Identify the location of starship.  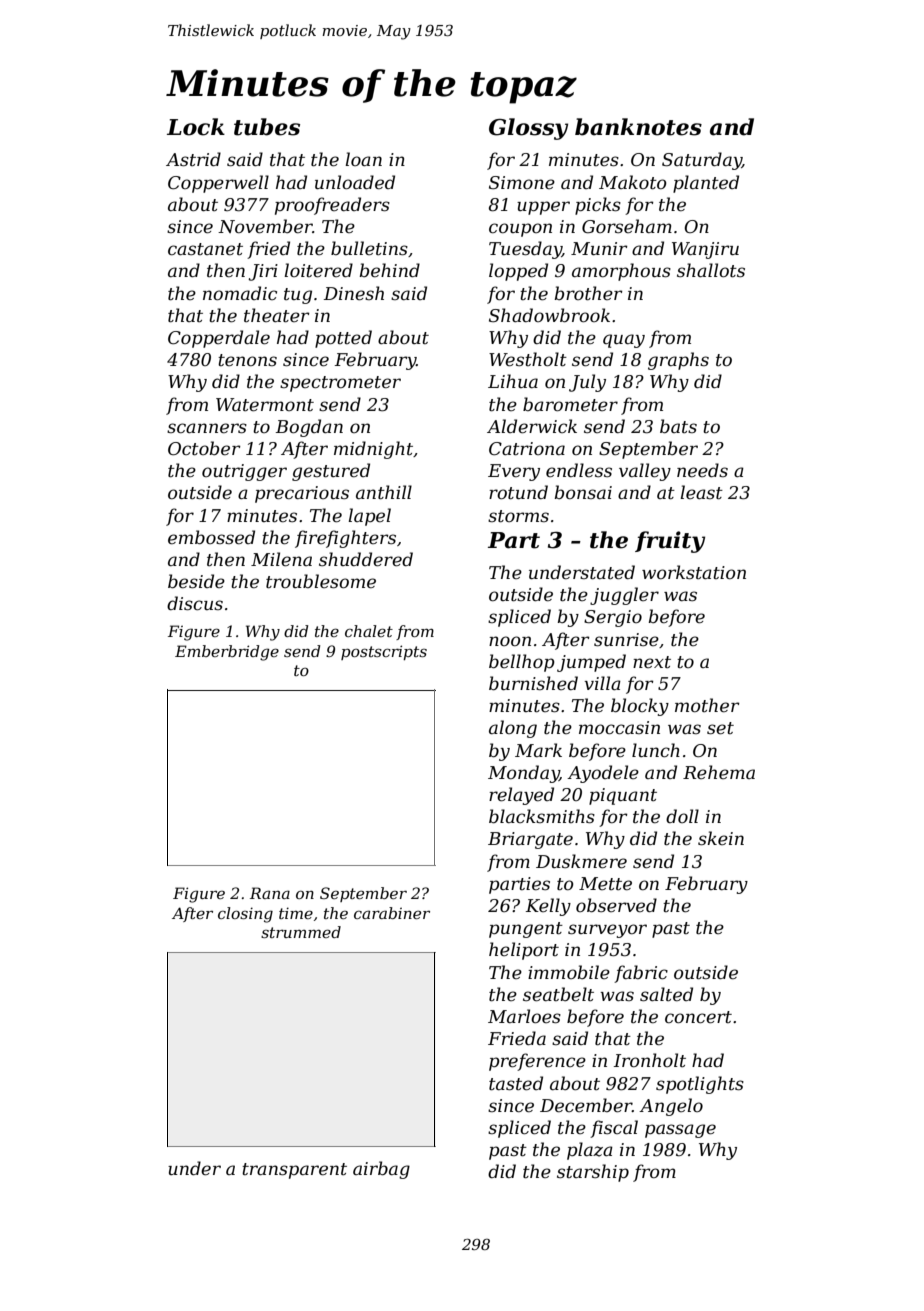
(593, 1173).
